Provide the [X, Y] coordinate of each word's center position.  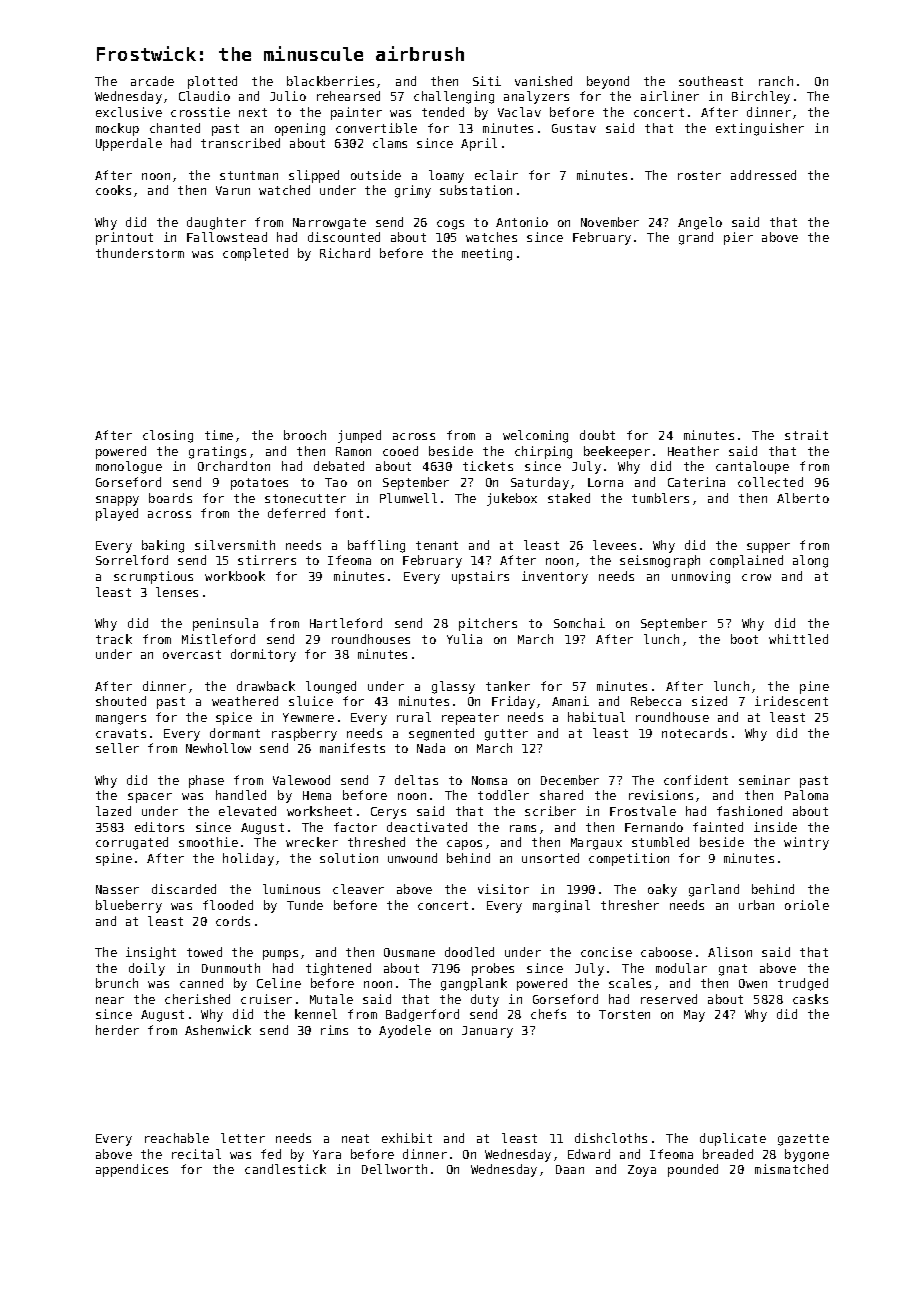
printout [124, 238]
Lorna [605, 482]
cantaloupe [752, 467]
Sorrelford [132, 560]
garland [714, 890]
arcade [152, 81]
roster [699, 175]
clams [390, 143]
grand [696, 238]
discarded [184, 889]
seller [117, 748]
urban [756, 905]
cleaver [358, 889]
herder [117, 1030]
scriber [550, 811]
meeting [487, 254]
